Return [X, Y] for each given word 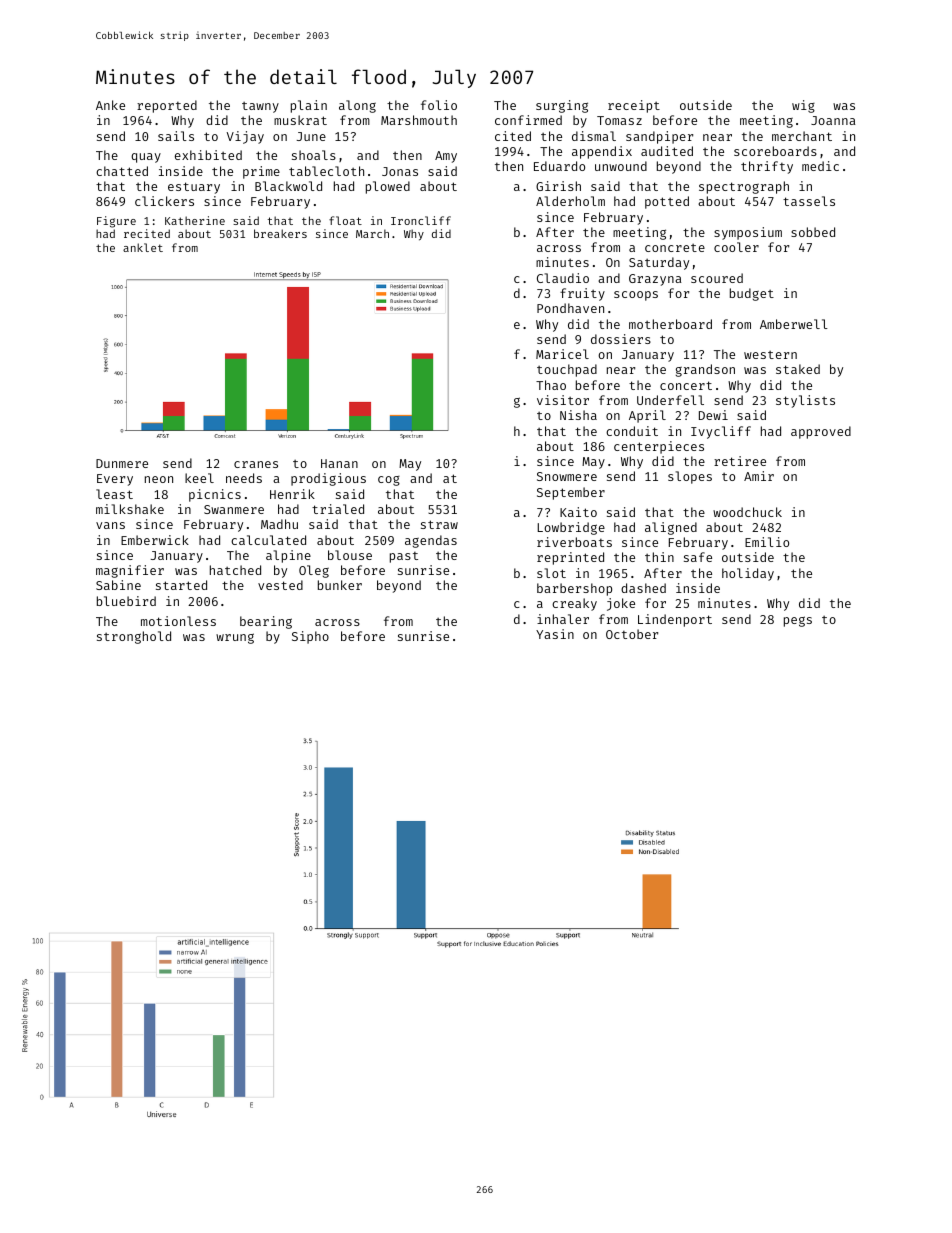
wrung [235, 638]
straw [439, 524]
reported [167, 106]
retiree [740, 461]
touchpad [567, 370]
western [770, 355]
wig [803, 106]
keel [199, 478]
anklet [143, 247]
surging [562, 106]
